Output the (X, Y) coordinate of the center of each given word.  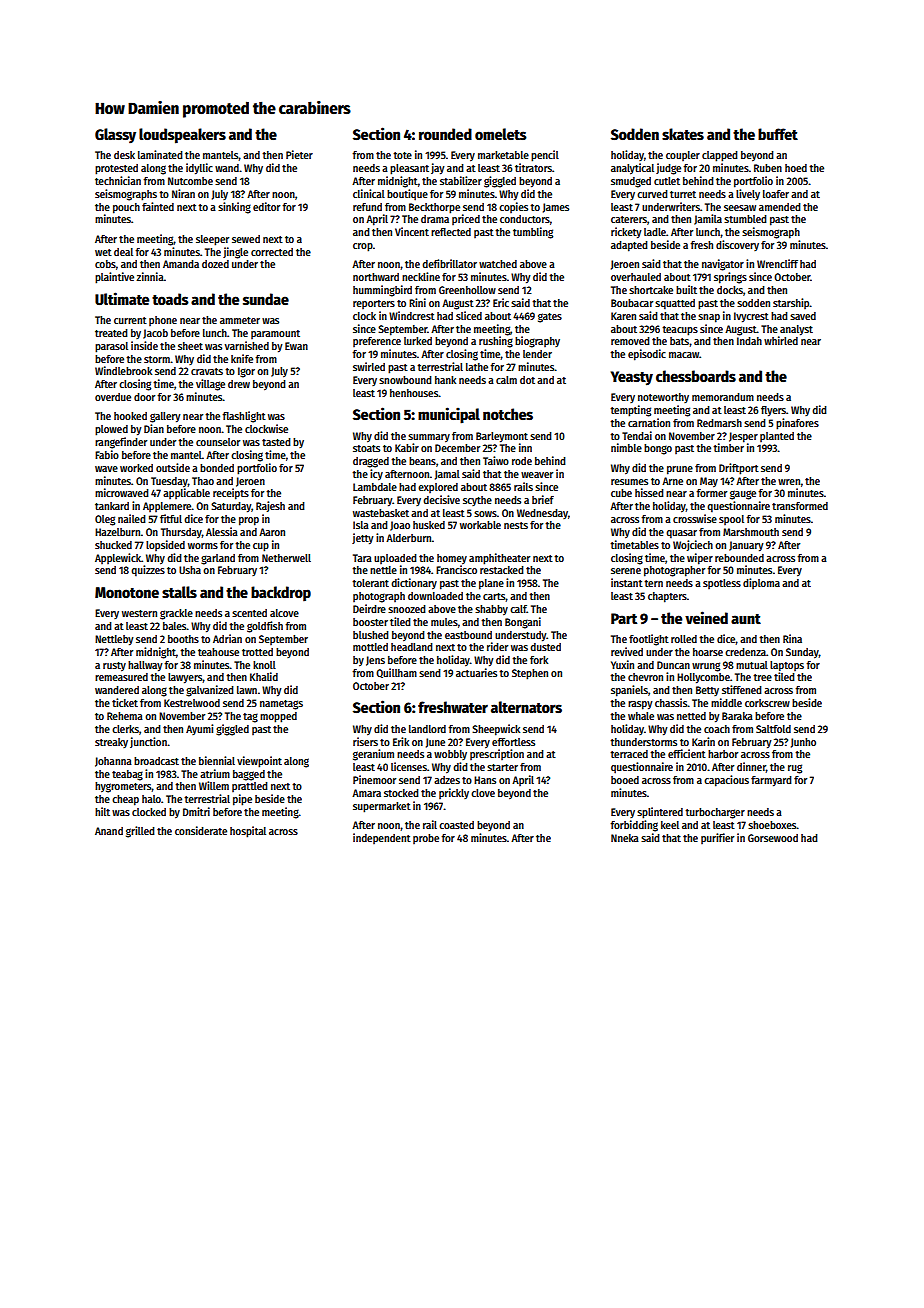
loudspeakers (182, 136)
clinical (369, 193)
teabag (127, 775)
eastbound (468, 635)
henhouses (414, 393)
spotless (722, 584)
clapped (720, 156)
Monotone (127, 592)
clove (483, 793)
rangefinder (121, 443)
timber (728, 447)
